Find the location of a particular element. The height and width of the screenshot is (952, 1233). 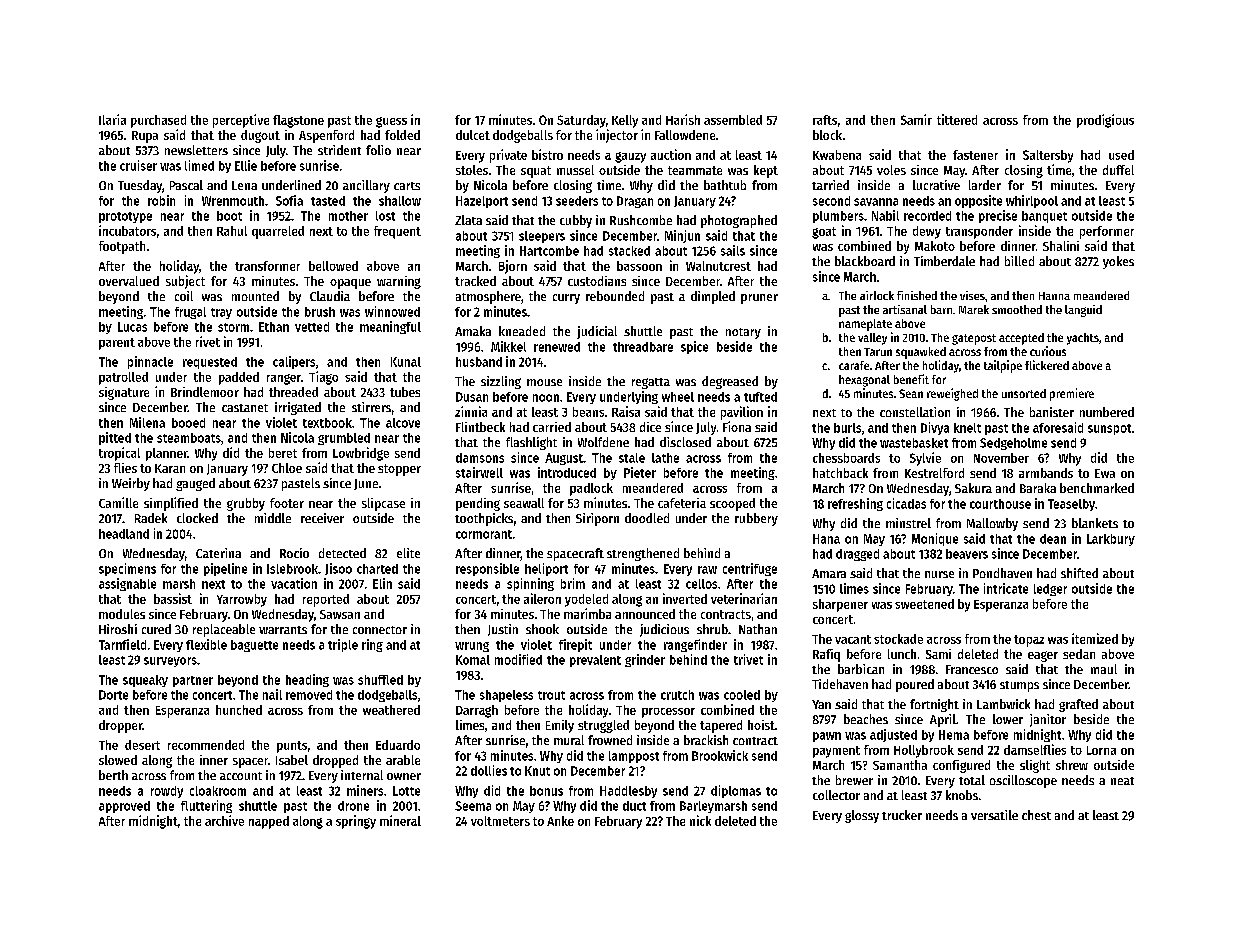

mussel is located at coordinates (575, 170).
